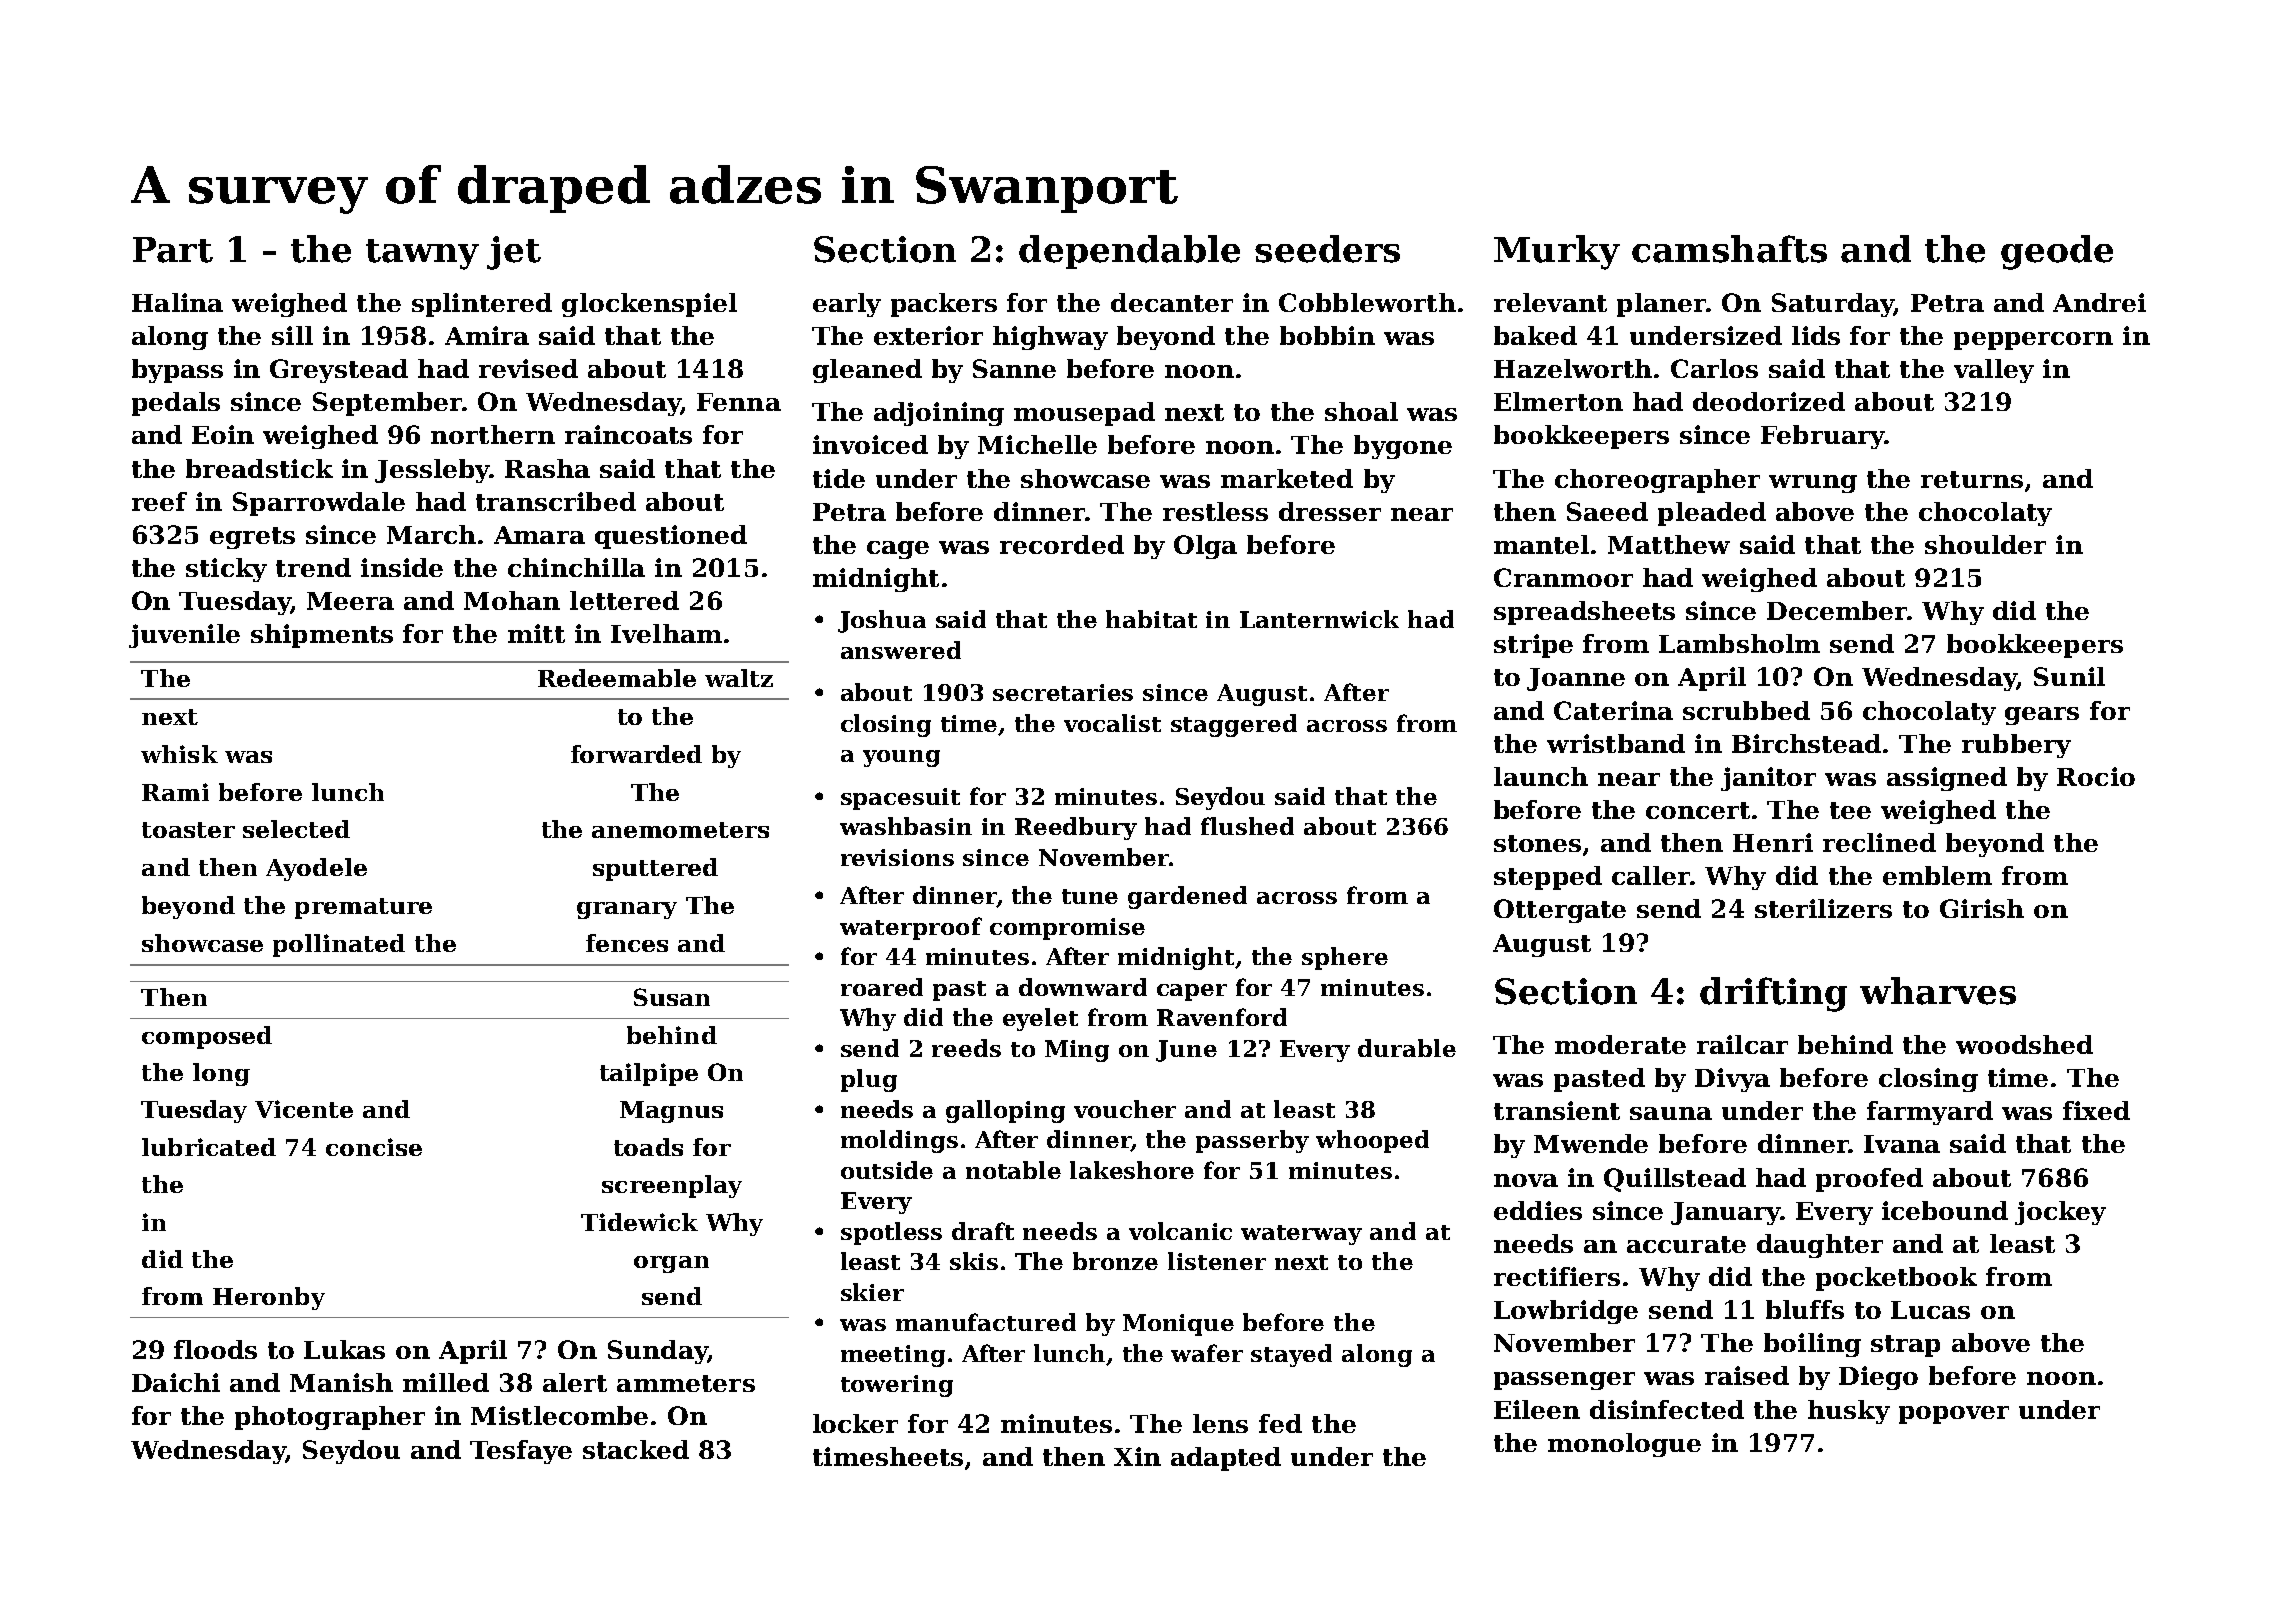  I want to click on decanter, so click(1172, 302).
